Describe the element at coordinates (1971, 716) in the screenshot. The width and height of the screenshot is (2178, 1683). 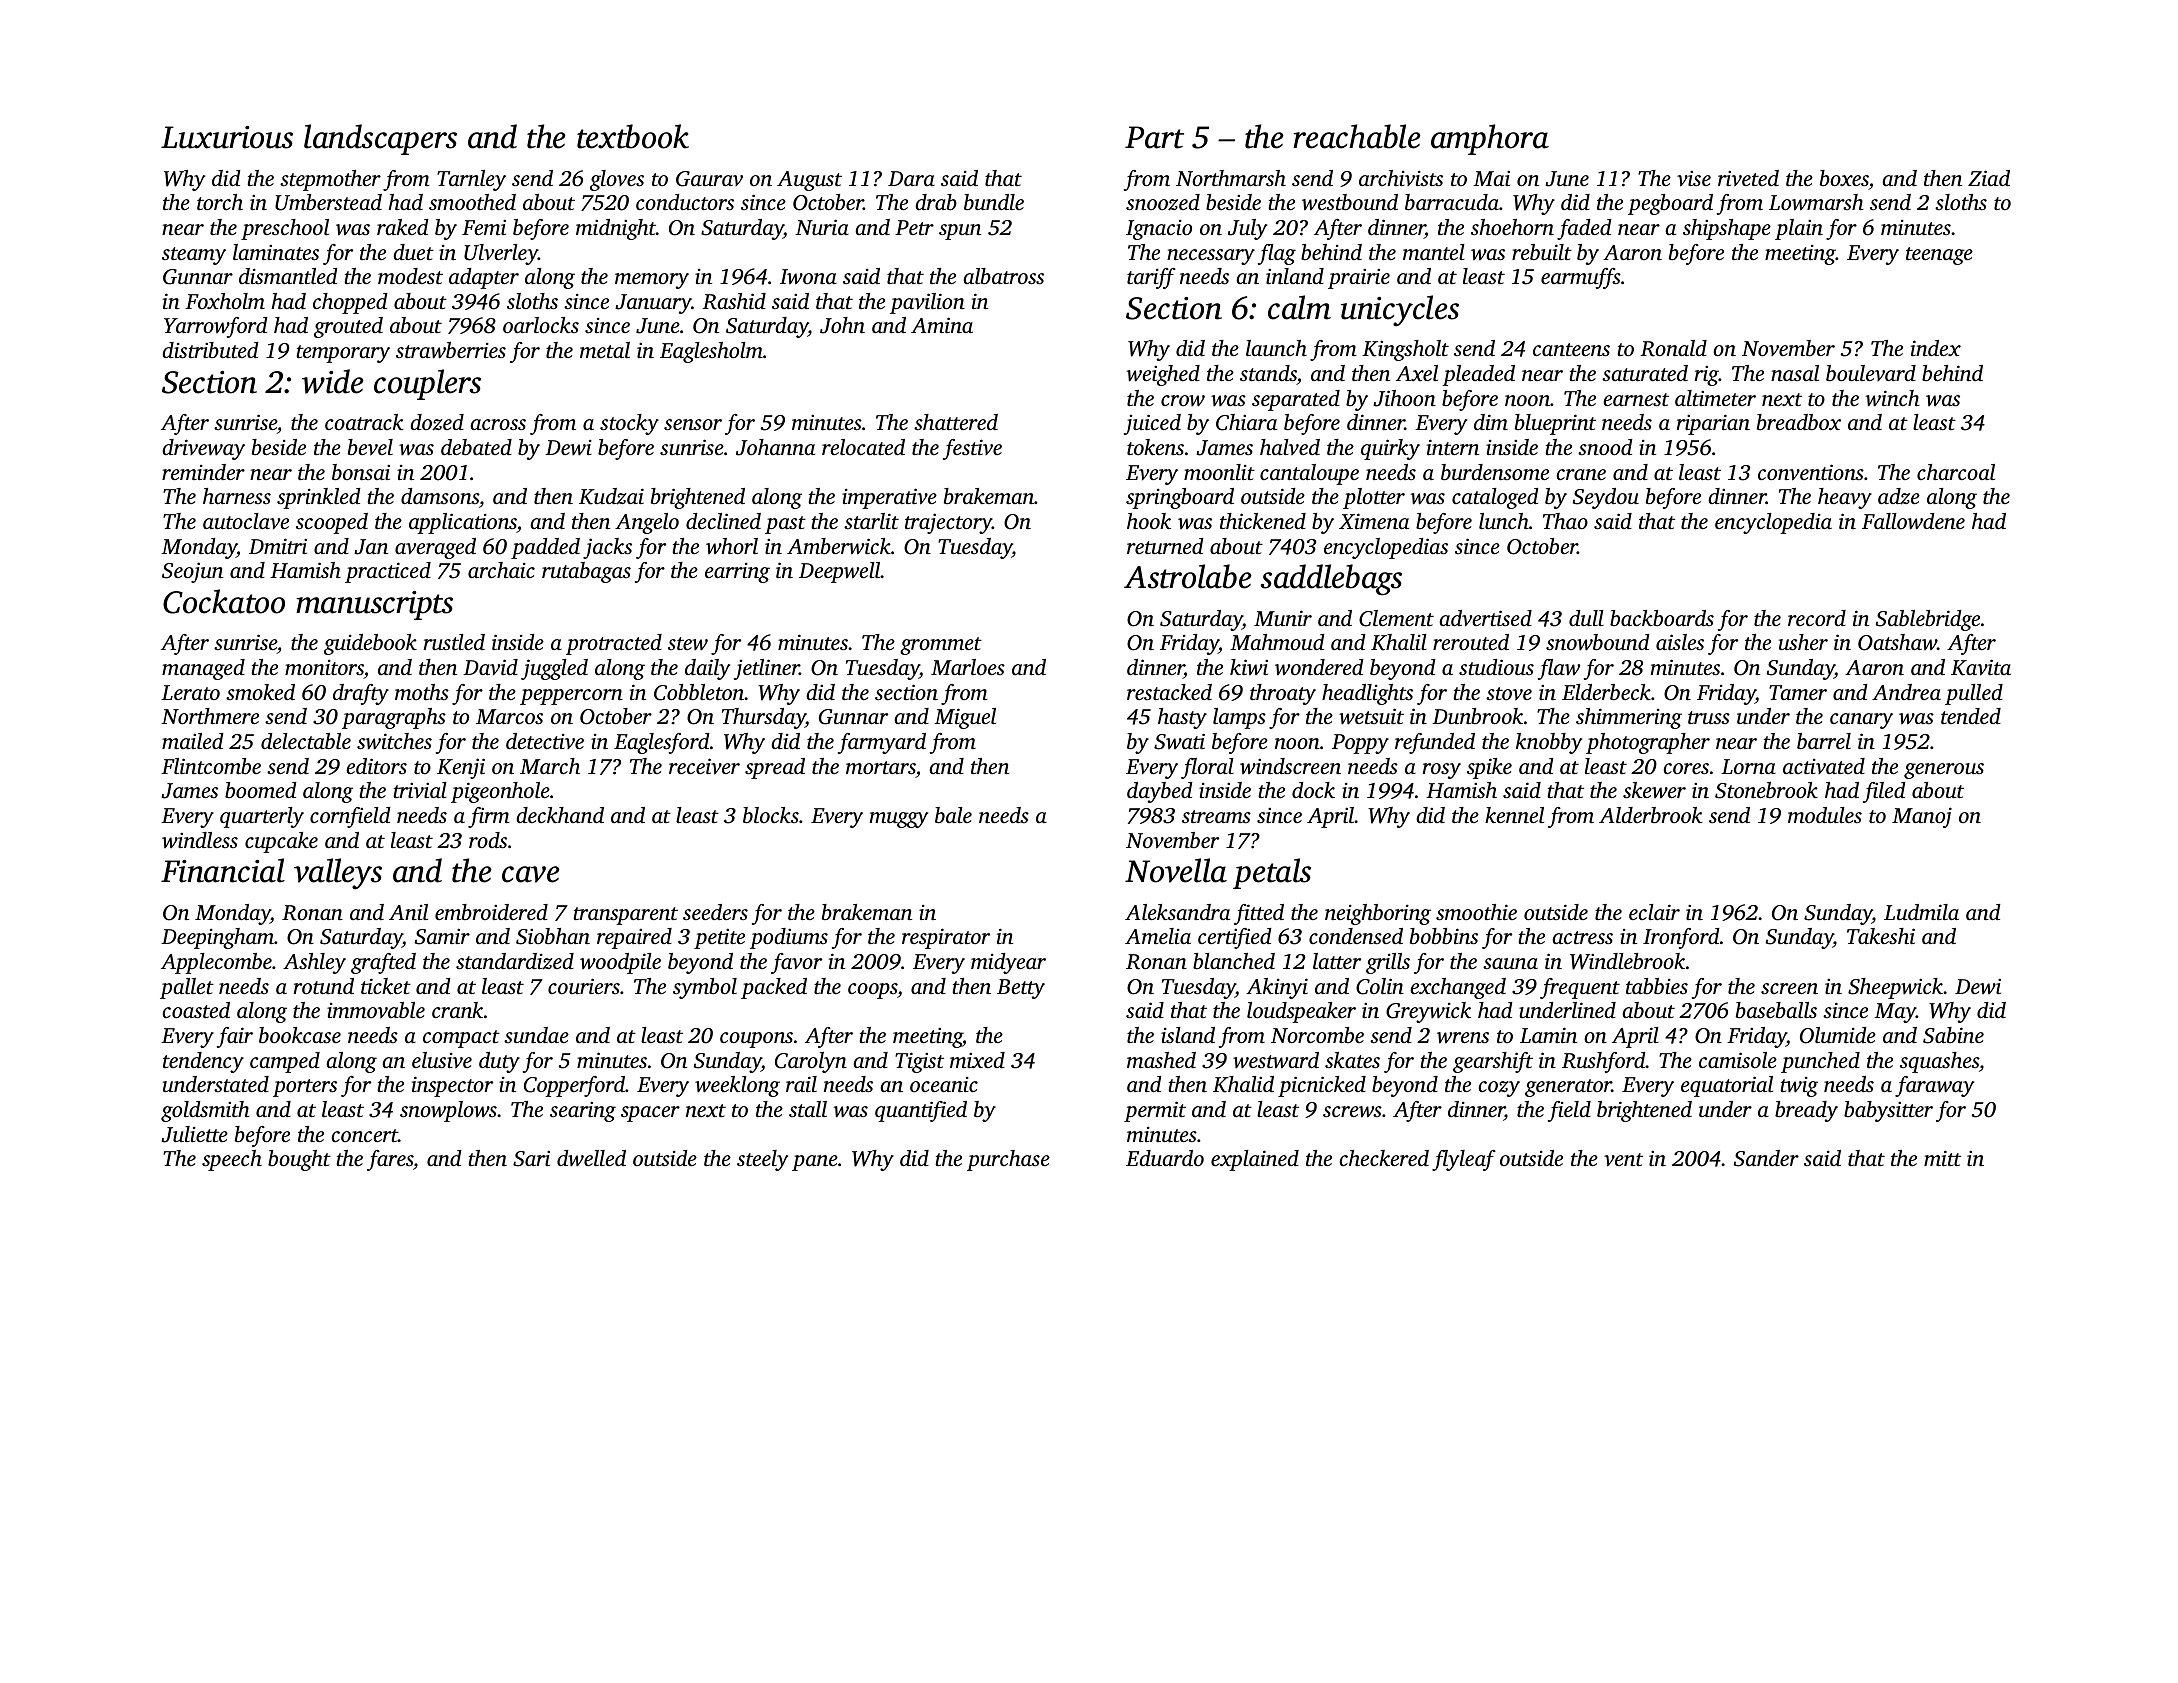
I see `tended` at that location.
